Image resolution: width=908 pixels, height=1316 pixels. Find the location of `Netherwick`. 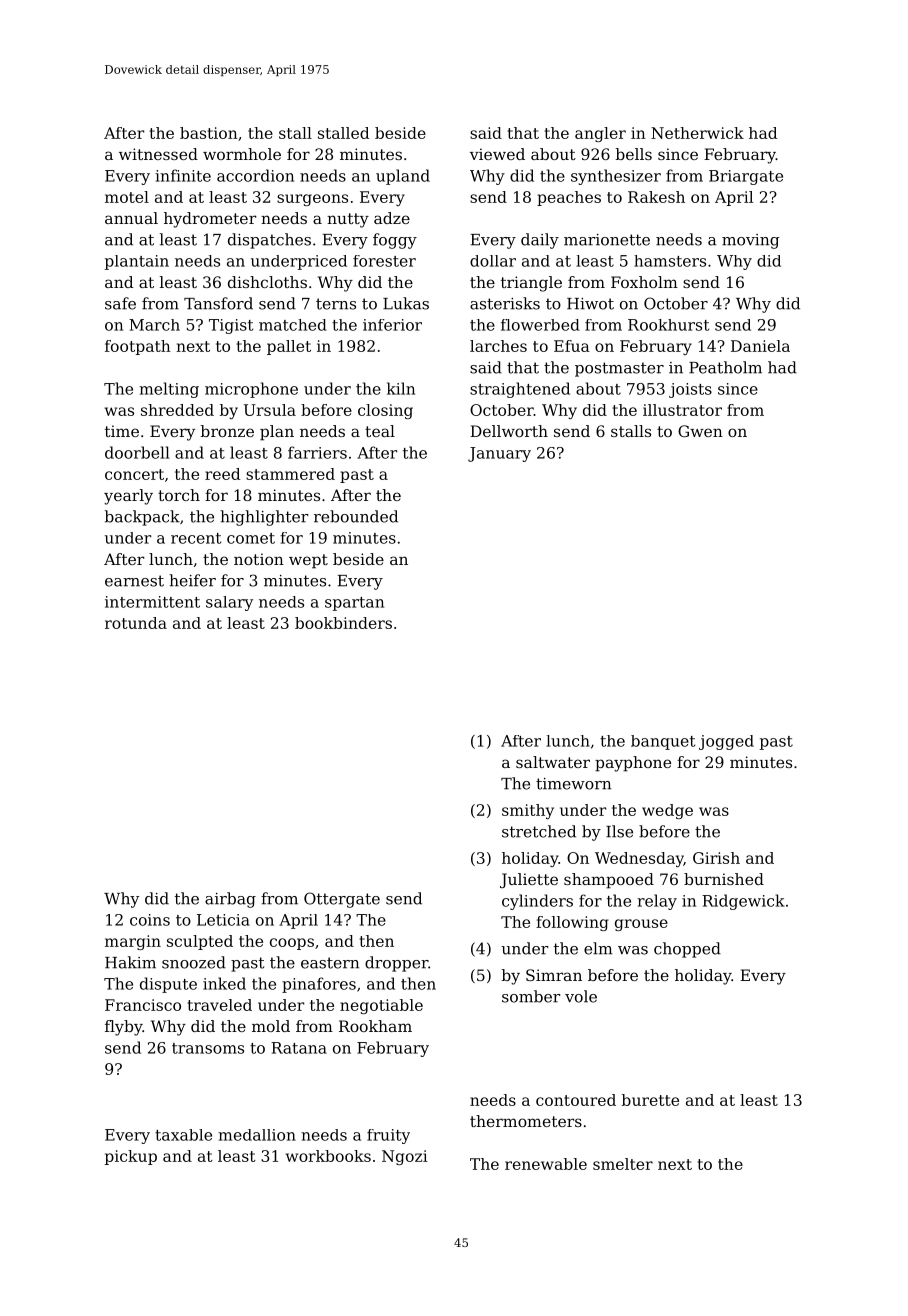

Netherwick is located at coordinates (697, 133).
